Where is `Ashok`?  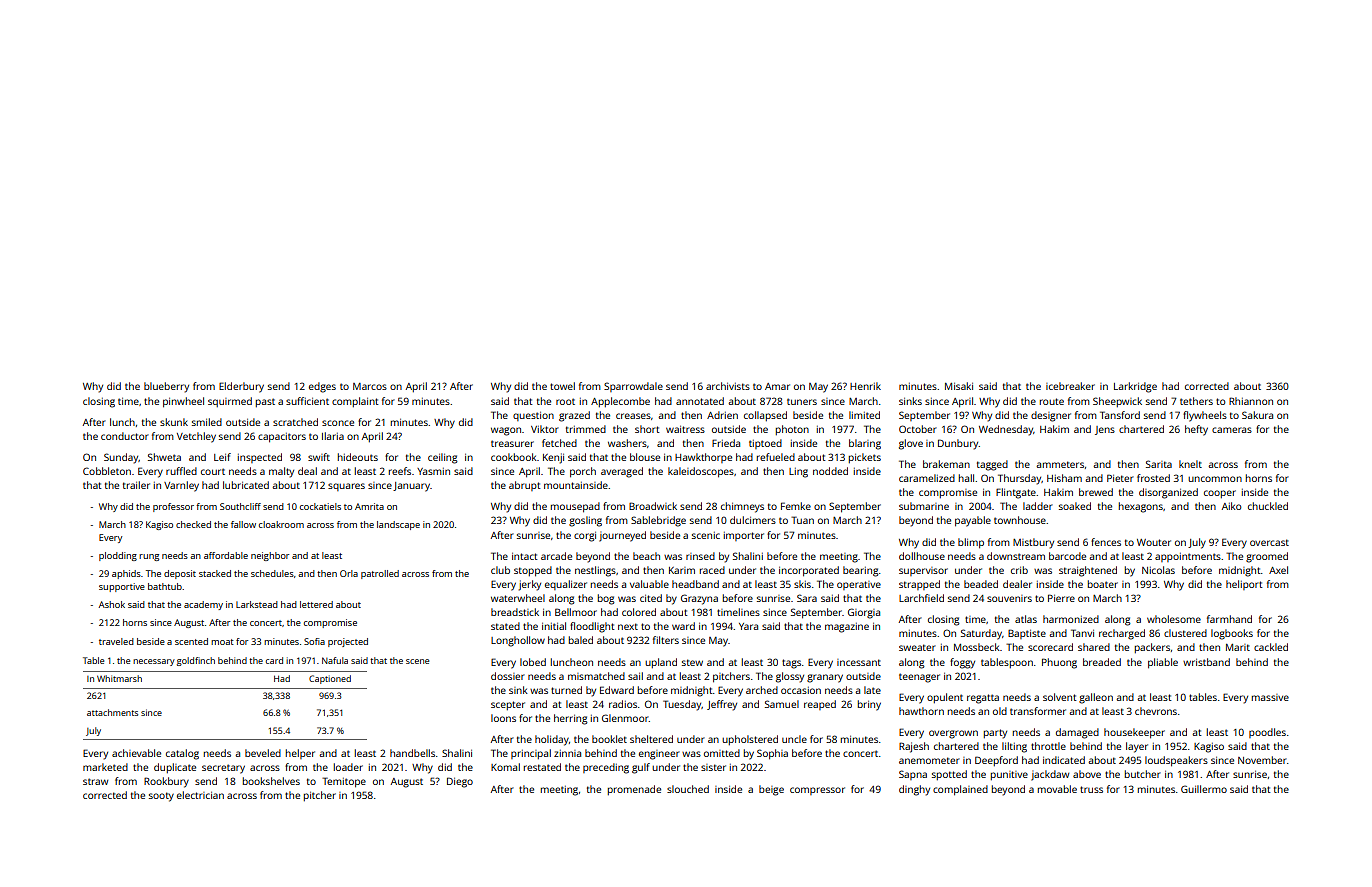
Ashok is located at coordinates (112, 604).
